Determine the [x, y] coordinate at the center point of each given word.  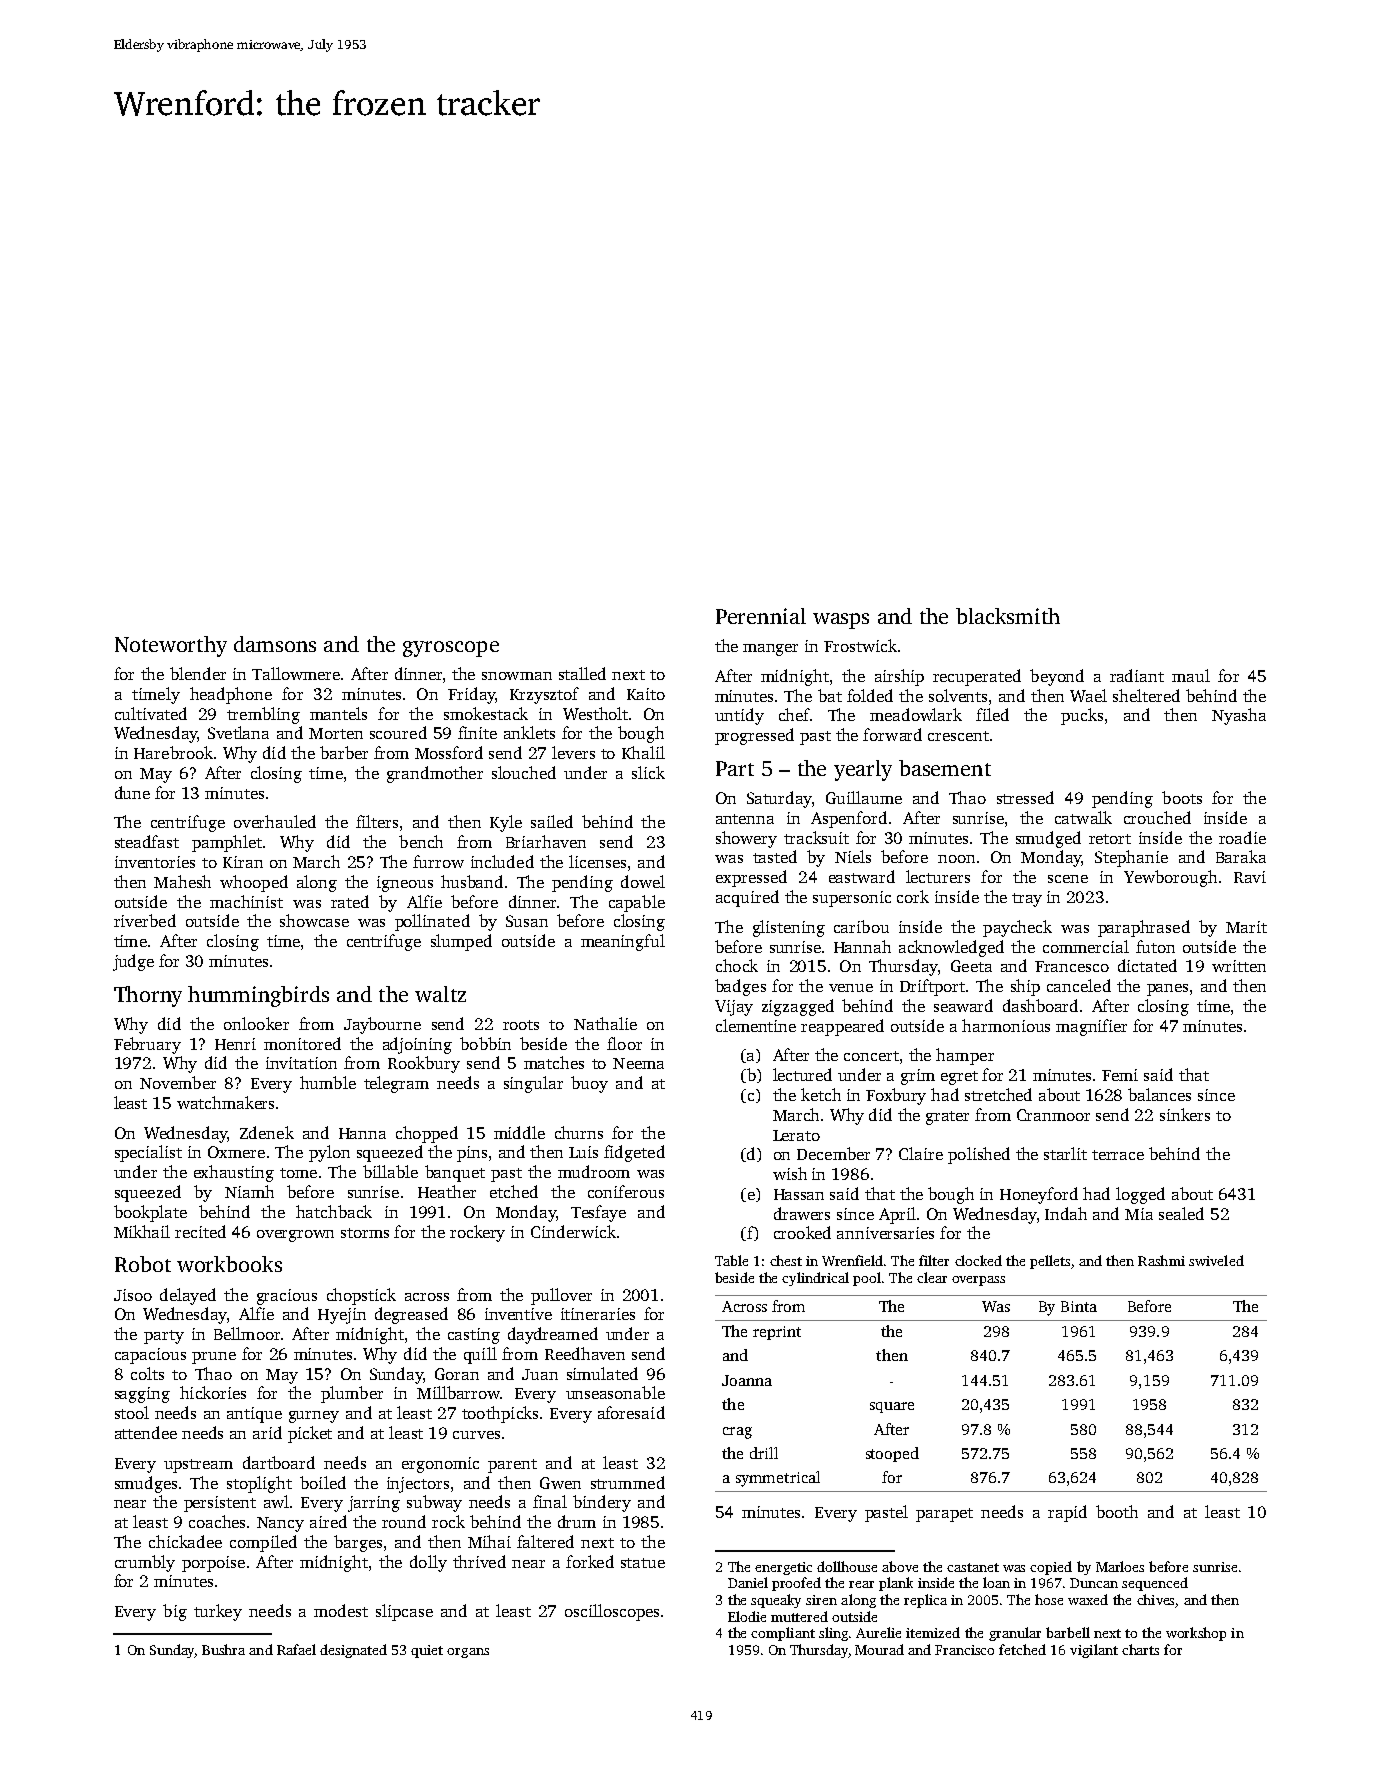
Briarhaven [546, 841]
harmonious [1006, 1025]
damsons [275, 644]
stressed [1025, 797]
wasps [841, 621]
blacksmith [1008, 616]
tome [298, 1173]
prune [214, 1358]
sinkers [1185, 1114]
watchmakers [225, 1102]
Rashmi [1161, 1260]
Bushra [223, 1649]
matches [554, 1062]
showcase [314, 920]
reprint [777, 1333]
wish [790, 1173]
